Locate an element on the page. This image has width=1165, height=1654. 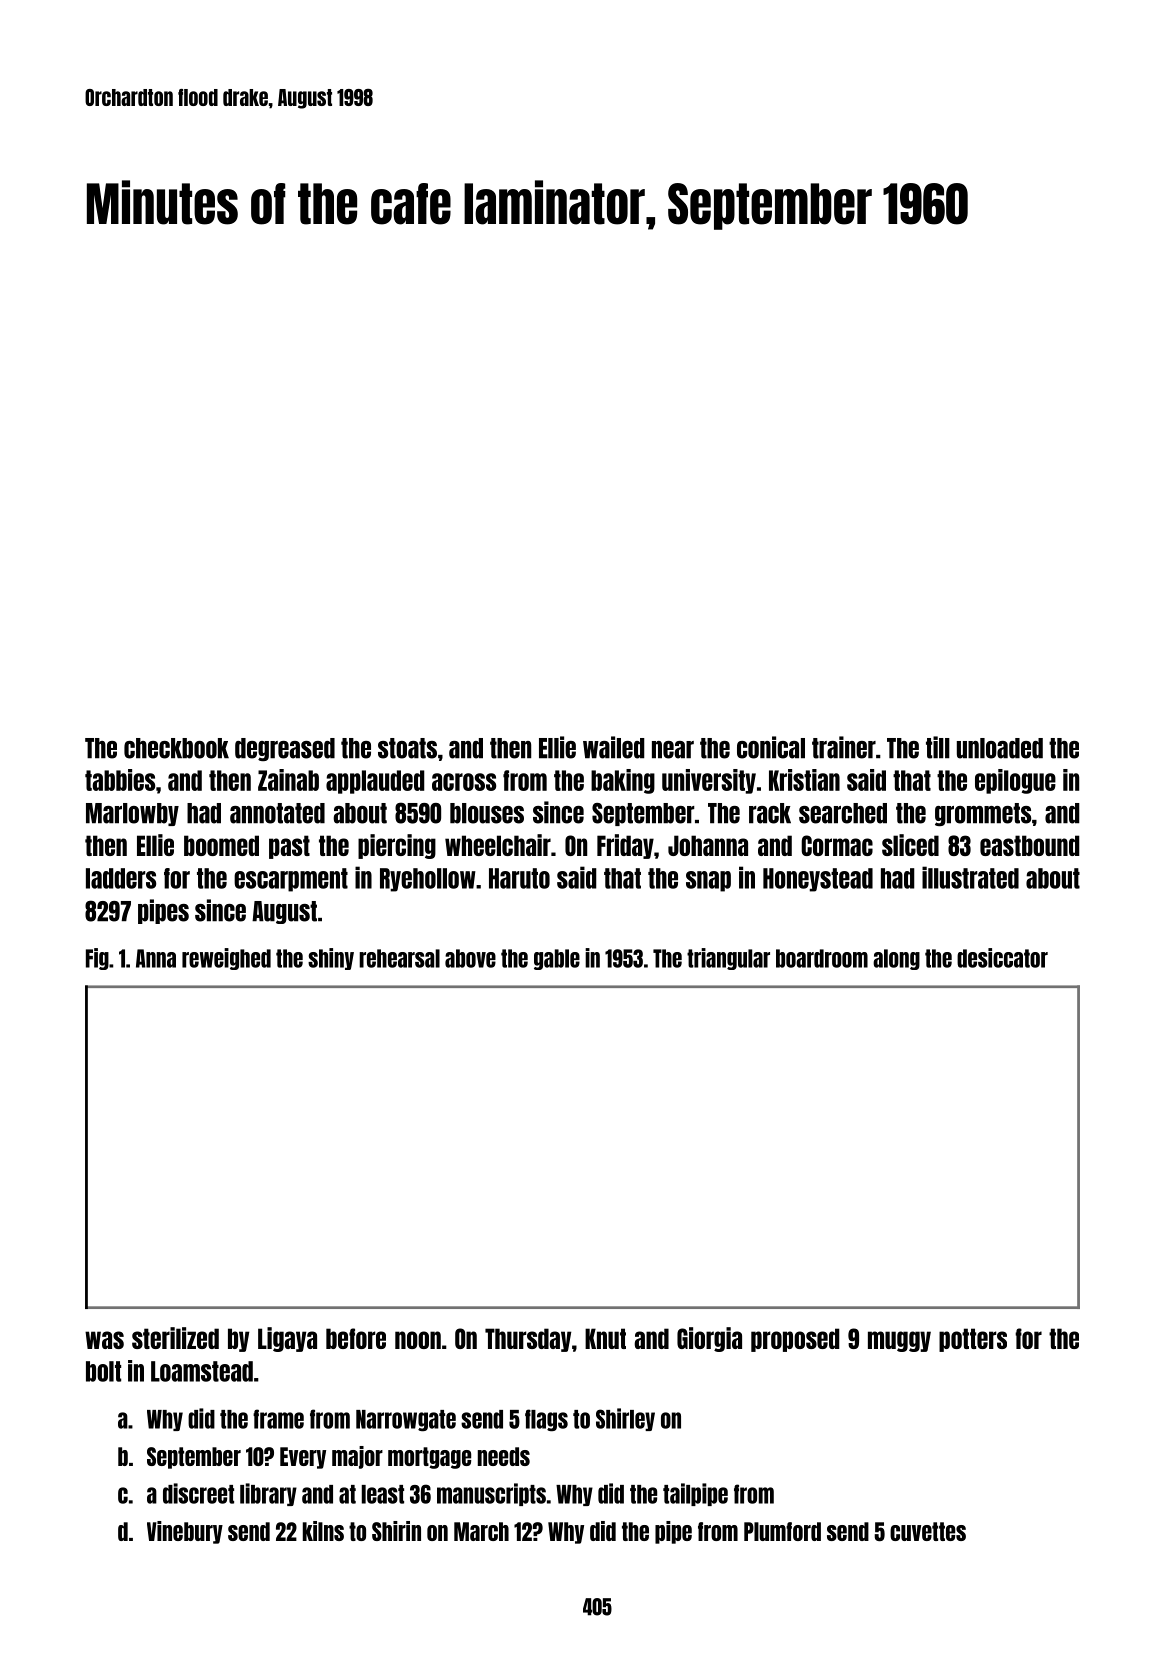
Ryehollow is located at coordinates (428, 880).
